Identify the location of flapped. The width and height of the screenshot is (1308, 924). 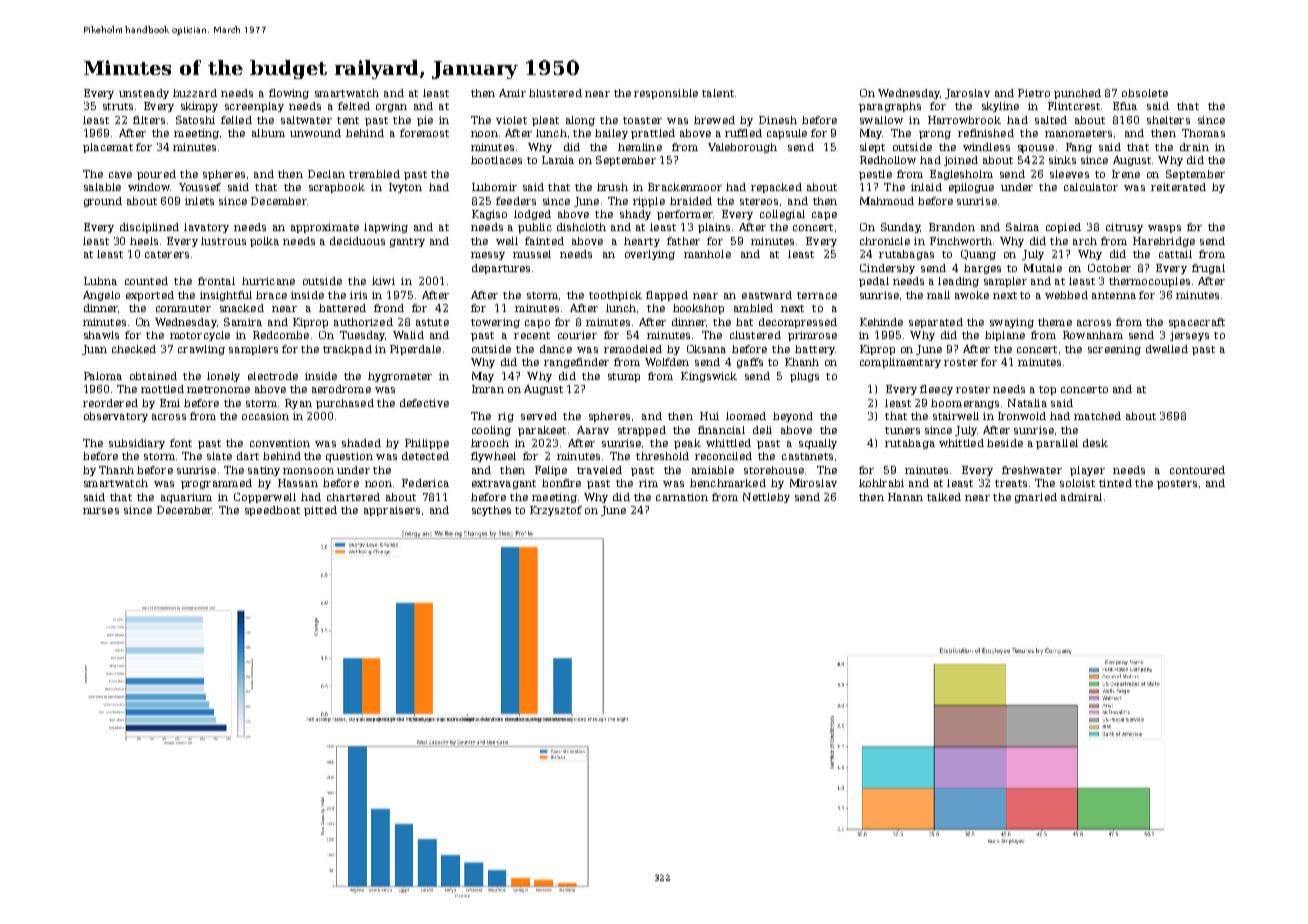
(667, 296).
